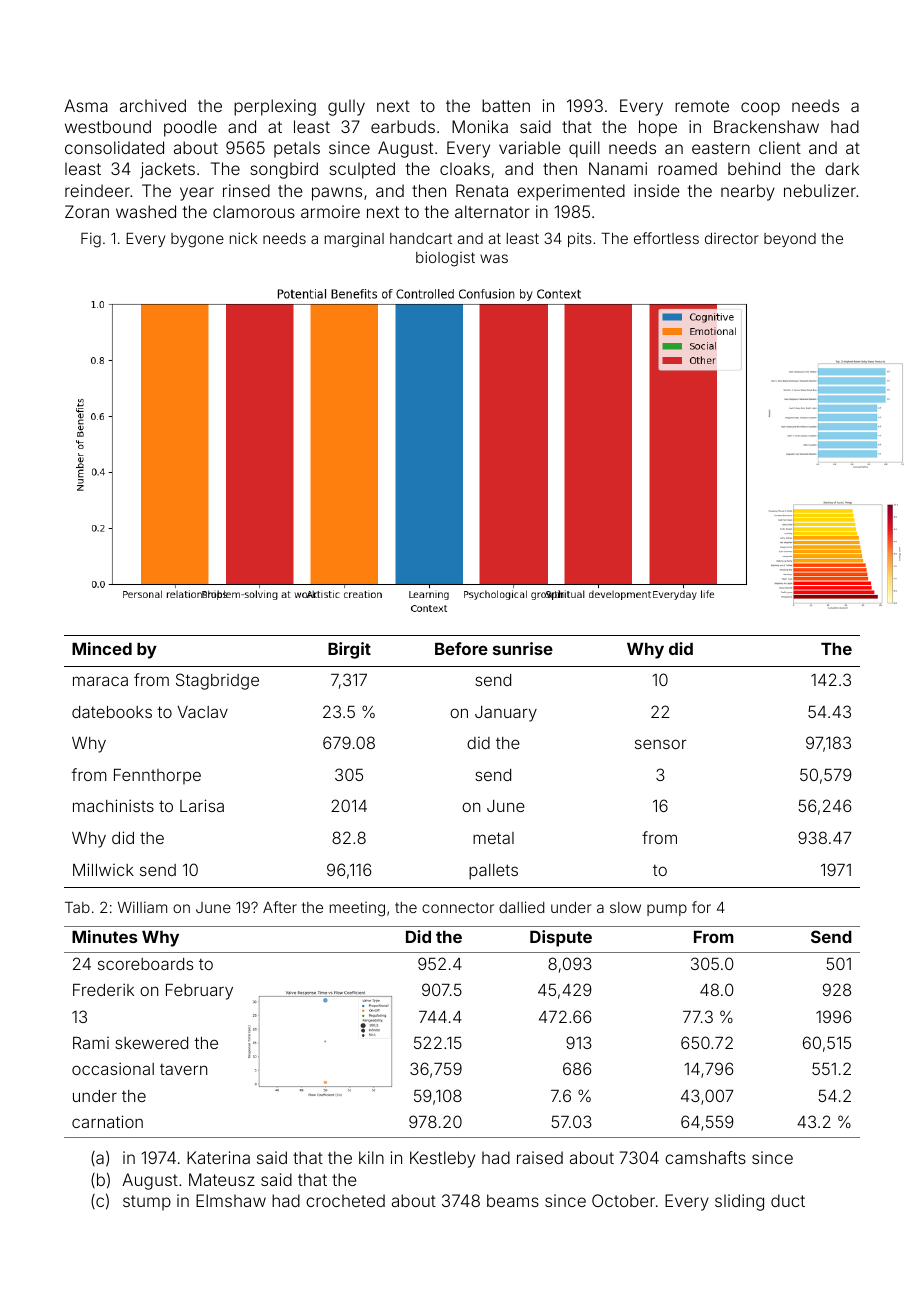 The height and width of the document is (1314, 924). Describe the element at coordinates (445, 259) in the document. I see `biologist` at that location.
